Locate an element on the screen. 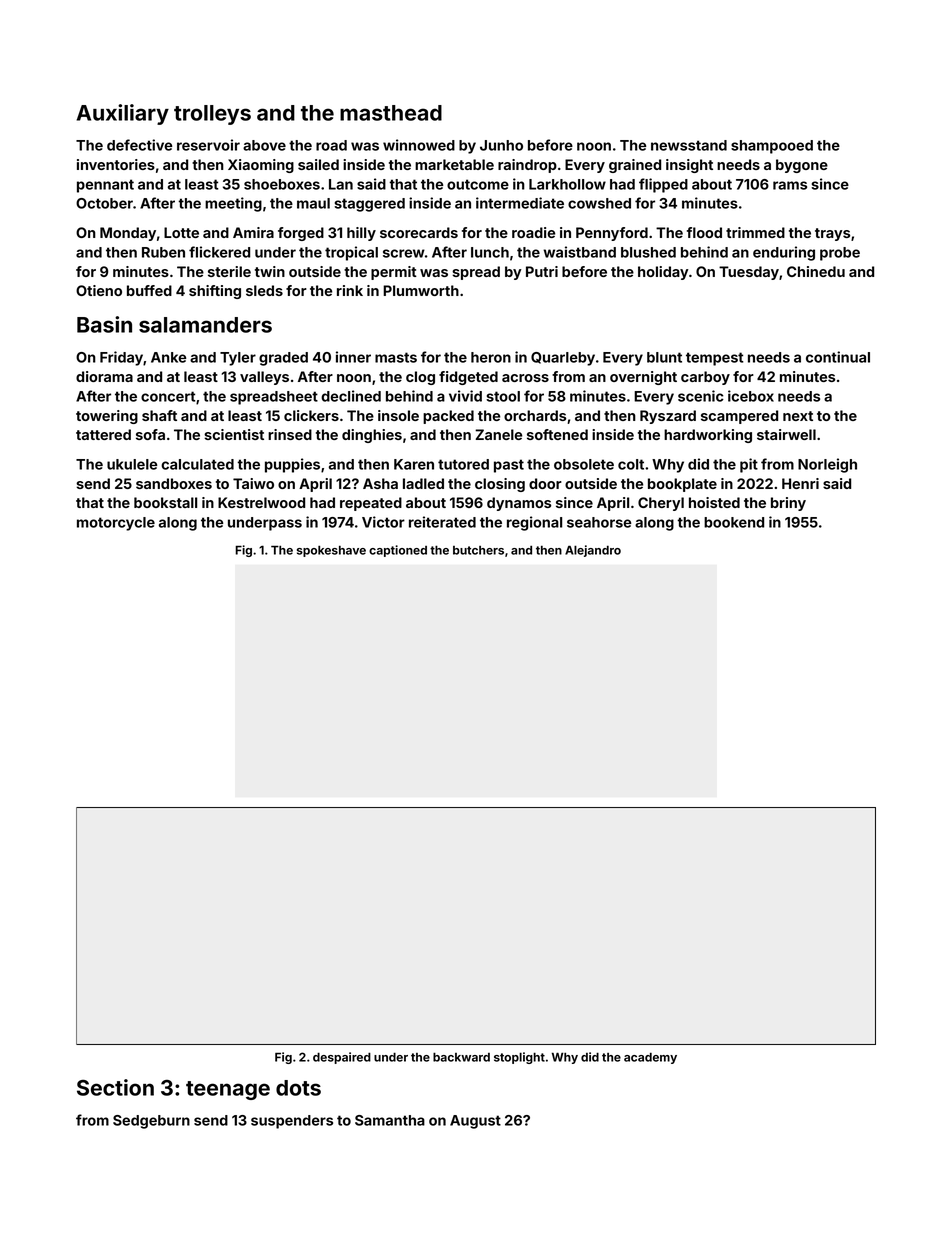 This screenshot has width=952, height=1233. suspenders is located at coordinates (292, 1122).
